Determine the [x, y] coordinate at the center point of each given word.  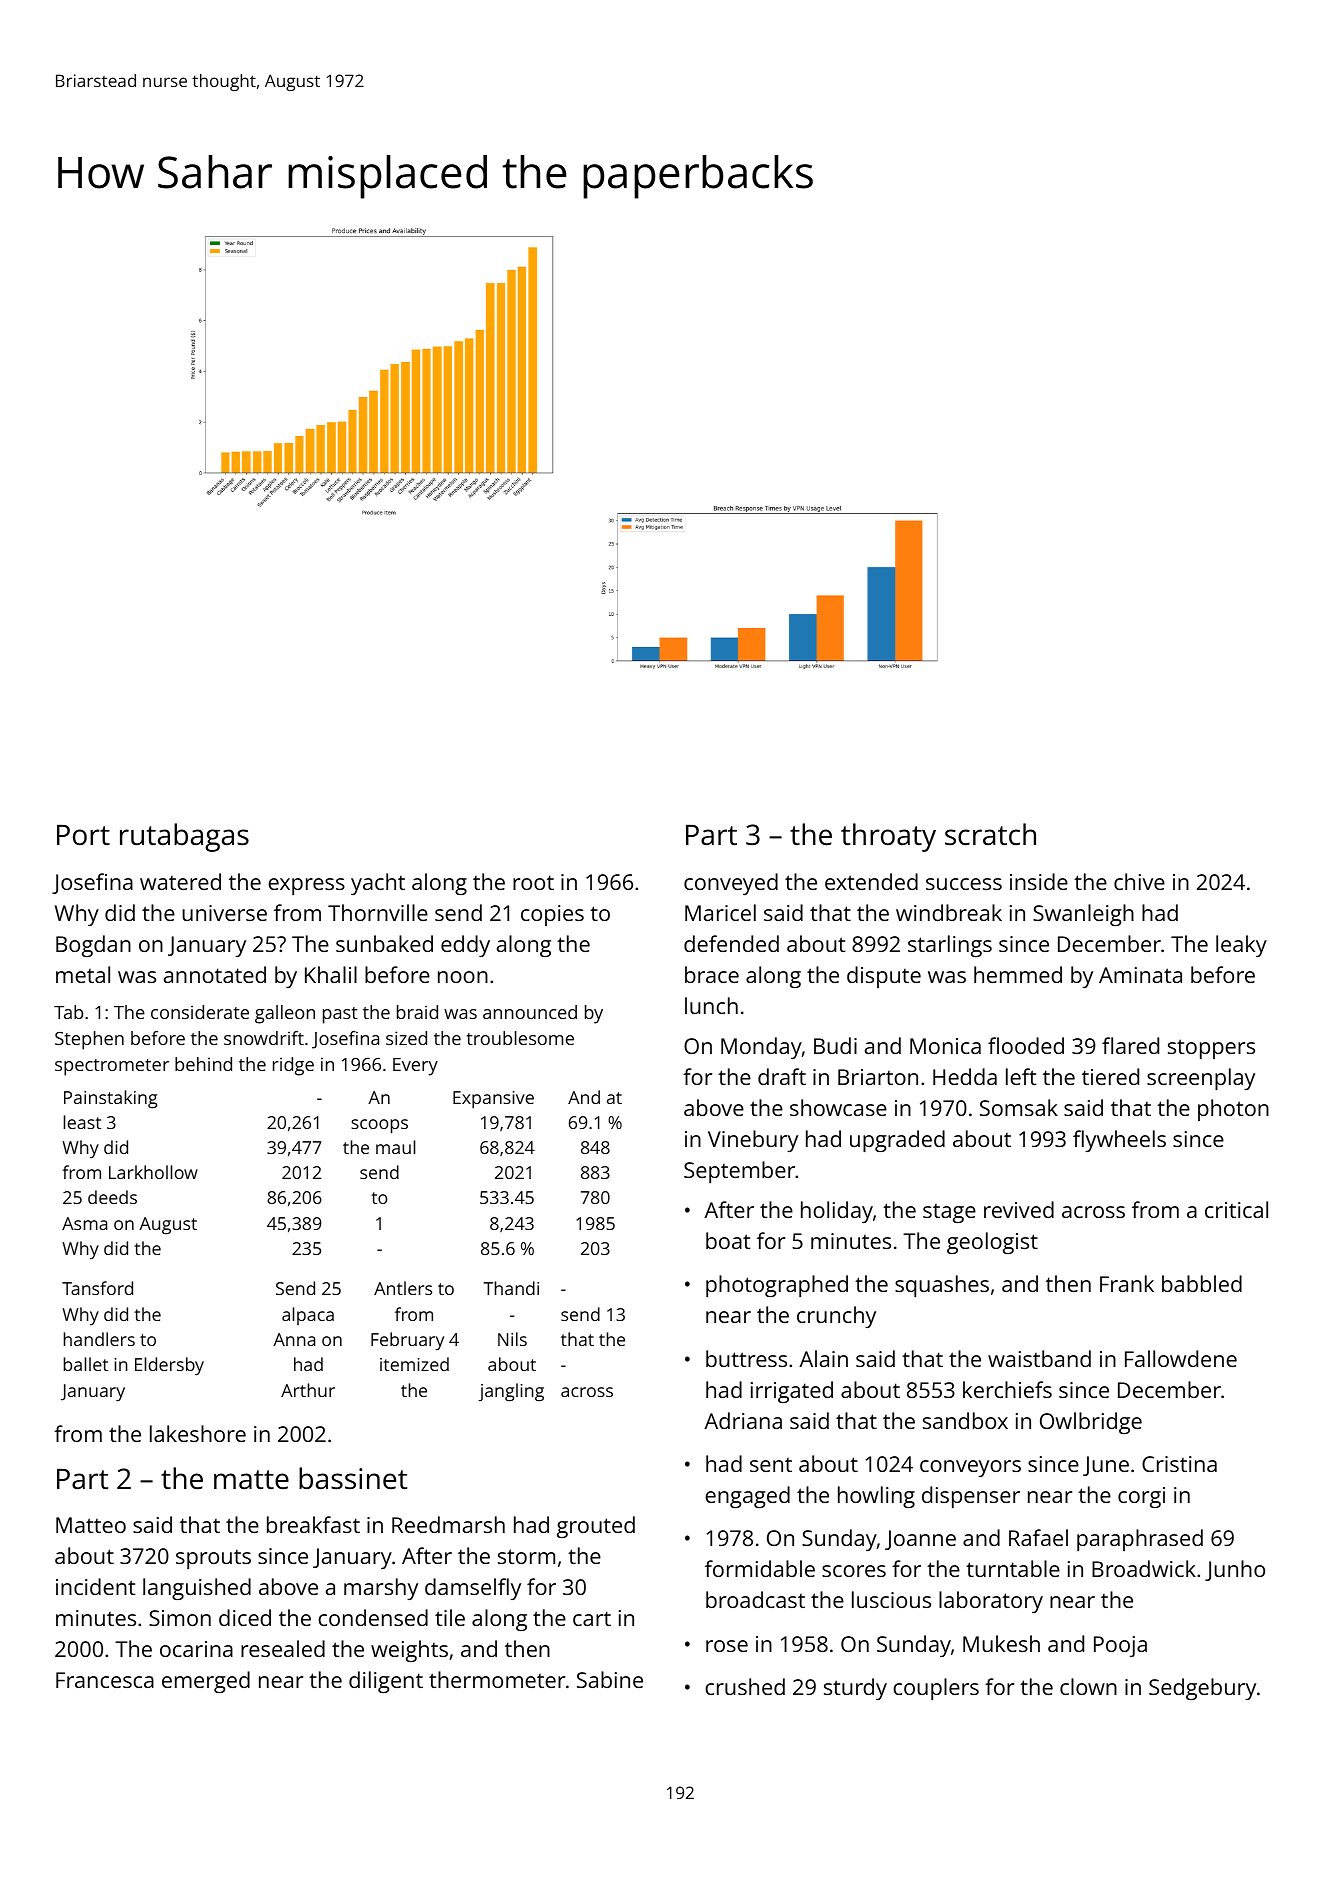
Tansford [97, 1288]
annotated [215, 974]
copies [552, 915]
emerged [206, 1682]
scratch [990, 834]
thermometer [497, 1679]
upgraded [897, 1141]
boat [728, 1240]
